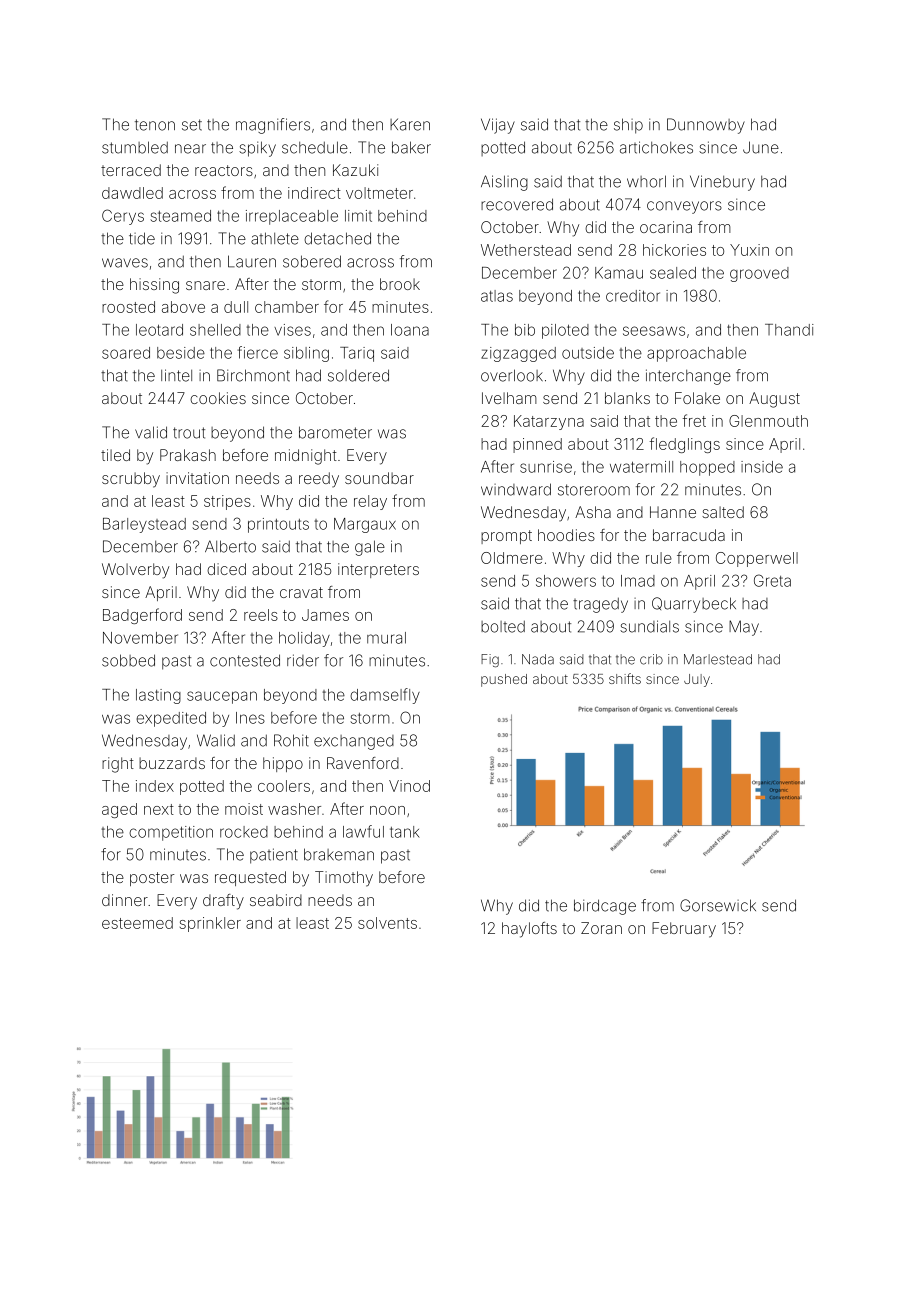 The height and width of the image is (1301, 916). What do you see at coordinates (385, 696) in the image?
I see `damselfly` at bounding box center [385, 696].
